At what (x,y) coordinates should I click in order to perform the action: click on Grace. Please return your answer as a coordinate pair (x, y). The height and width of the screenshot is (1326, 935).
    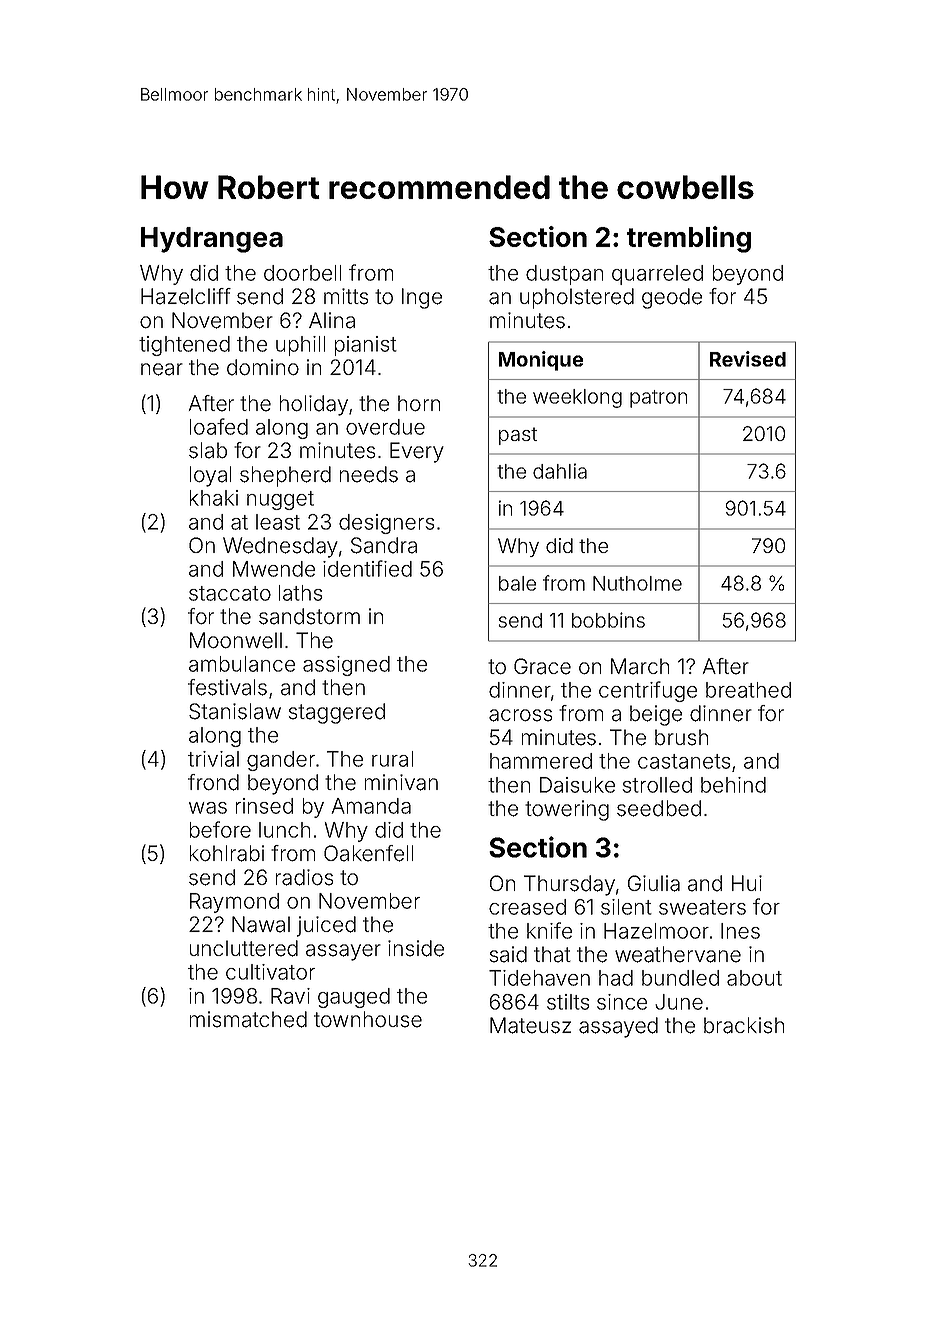
    Looking at the image, I should click on (542, 666).
